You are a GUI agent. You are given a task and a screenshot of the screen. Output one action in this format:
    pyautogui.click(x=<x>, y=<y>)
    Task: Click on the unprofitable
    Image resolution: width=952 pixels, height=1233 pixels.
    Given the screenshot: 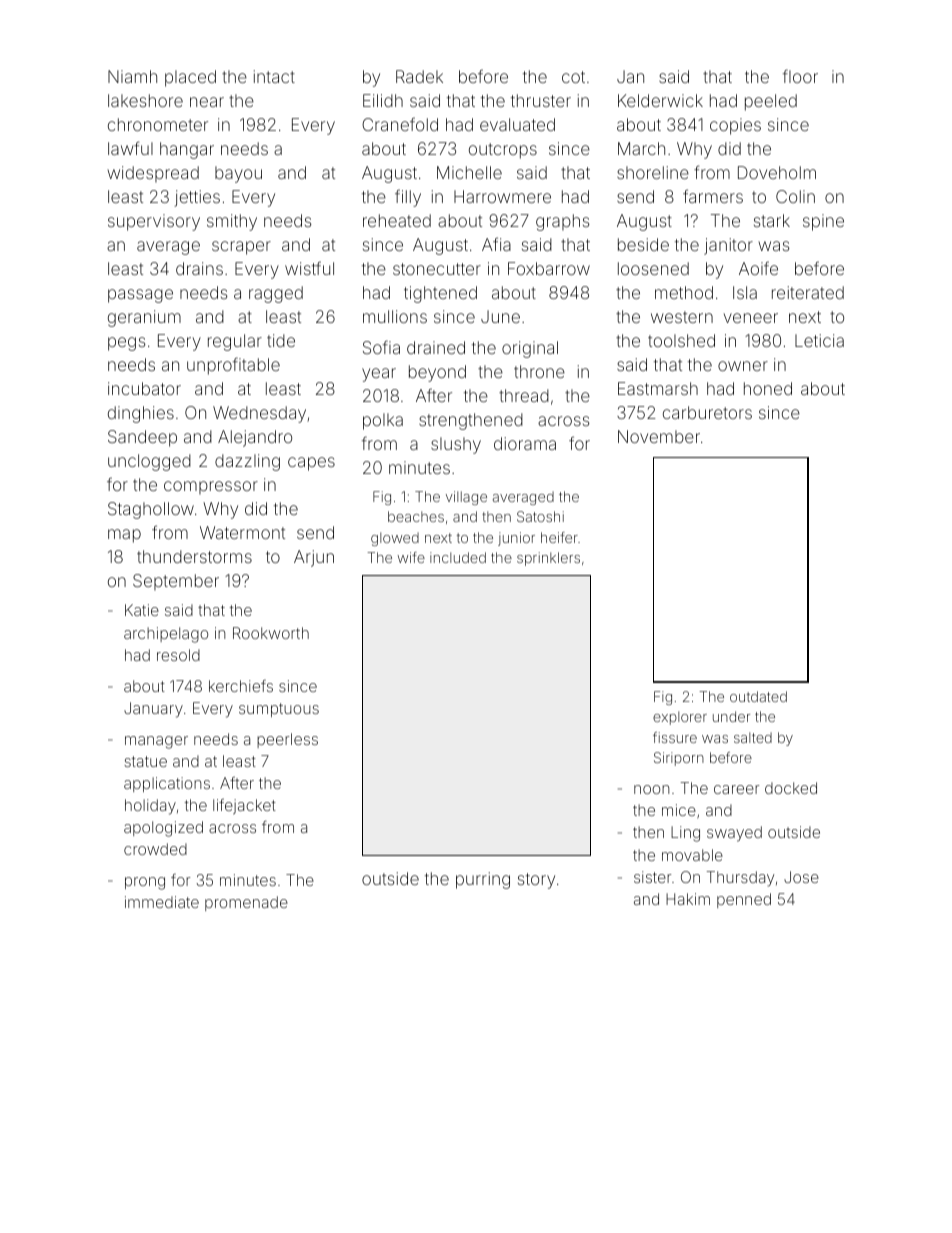 What is the action you would take?
    pyautogui.click(x=233, y=366)
